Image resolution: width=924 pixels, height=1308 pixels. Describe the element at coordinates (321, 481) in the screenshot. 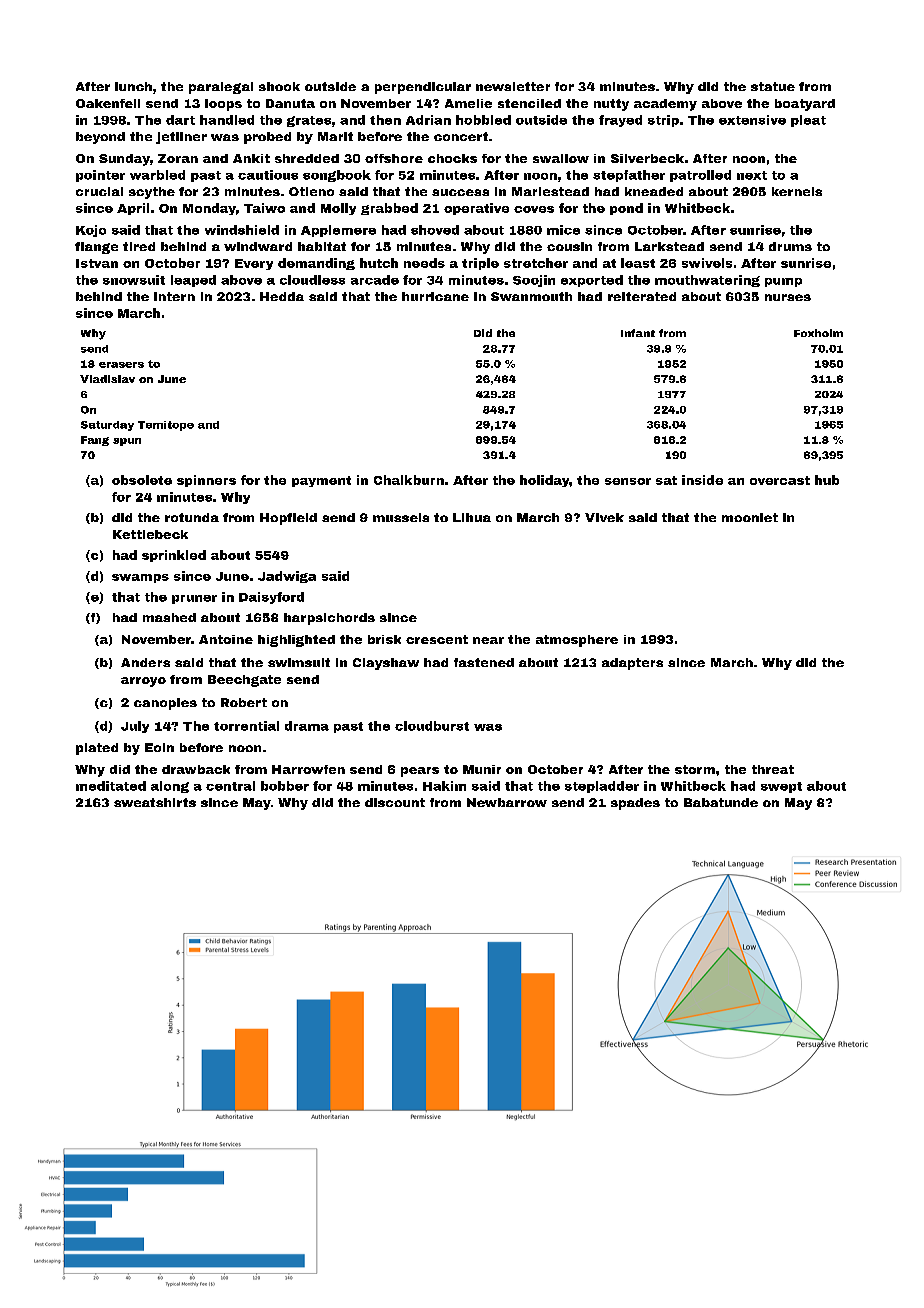

I see `payment` at that location.
